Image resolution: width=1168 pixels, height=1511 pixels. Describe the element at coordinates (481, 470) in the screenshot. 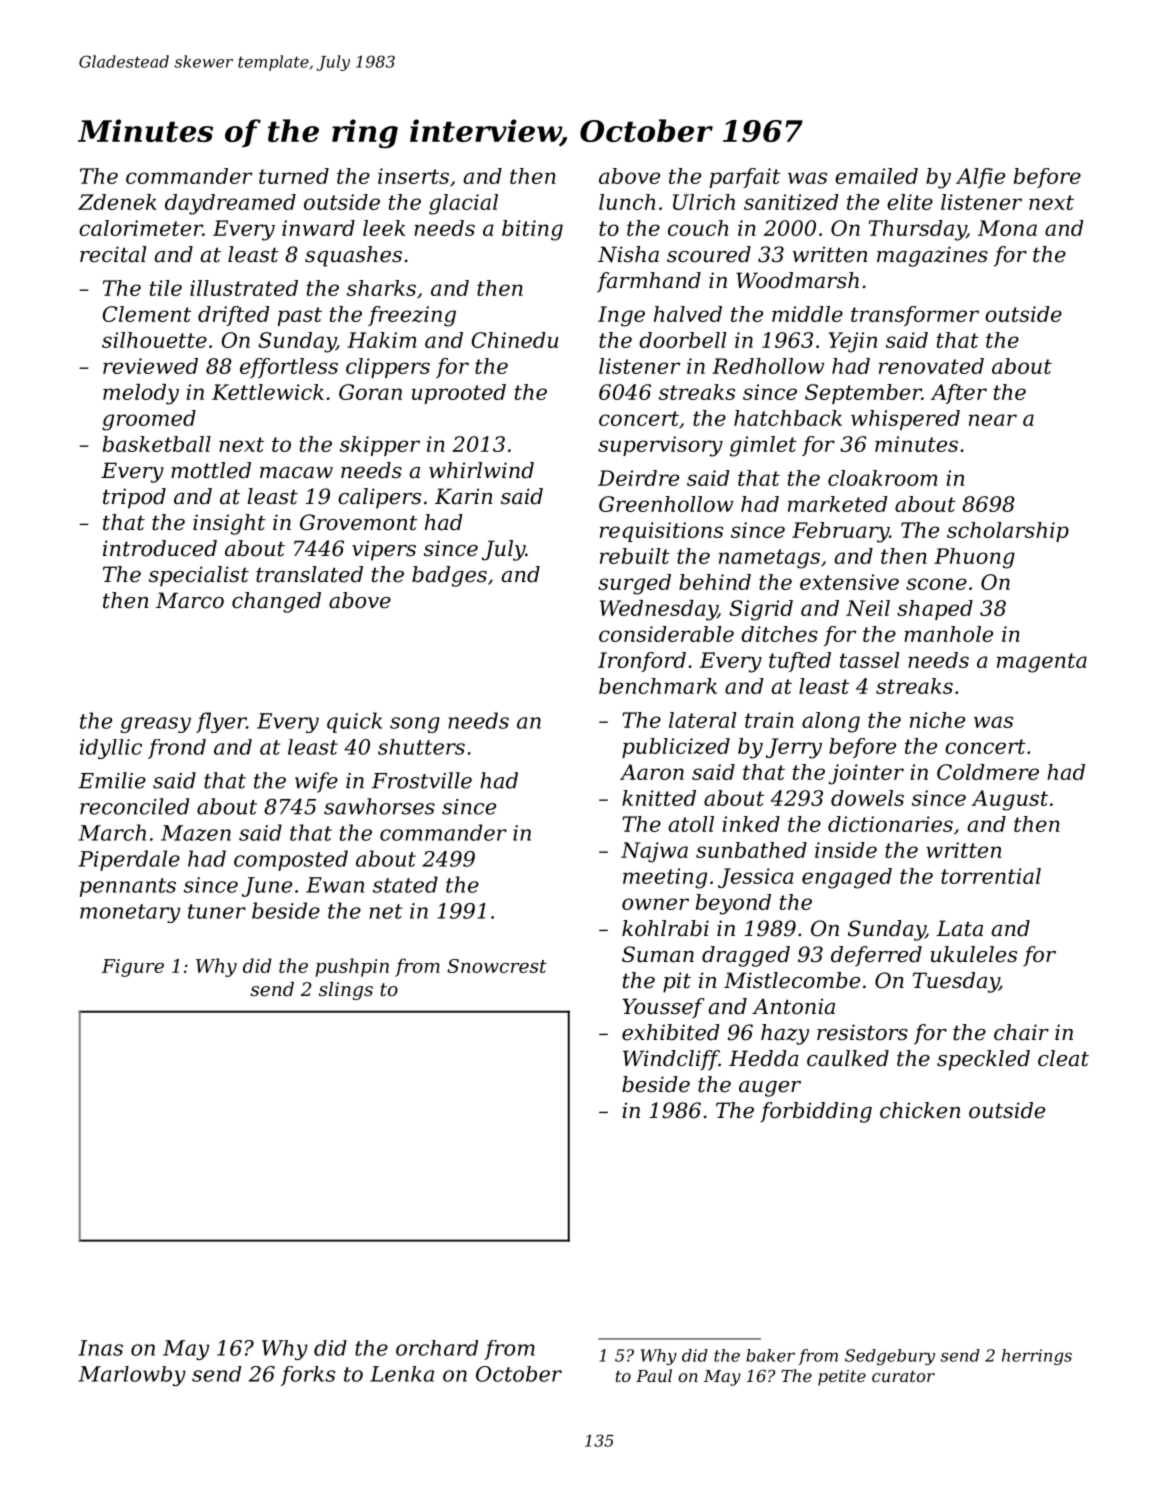

I see `whirlwind` at that location.
